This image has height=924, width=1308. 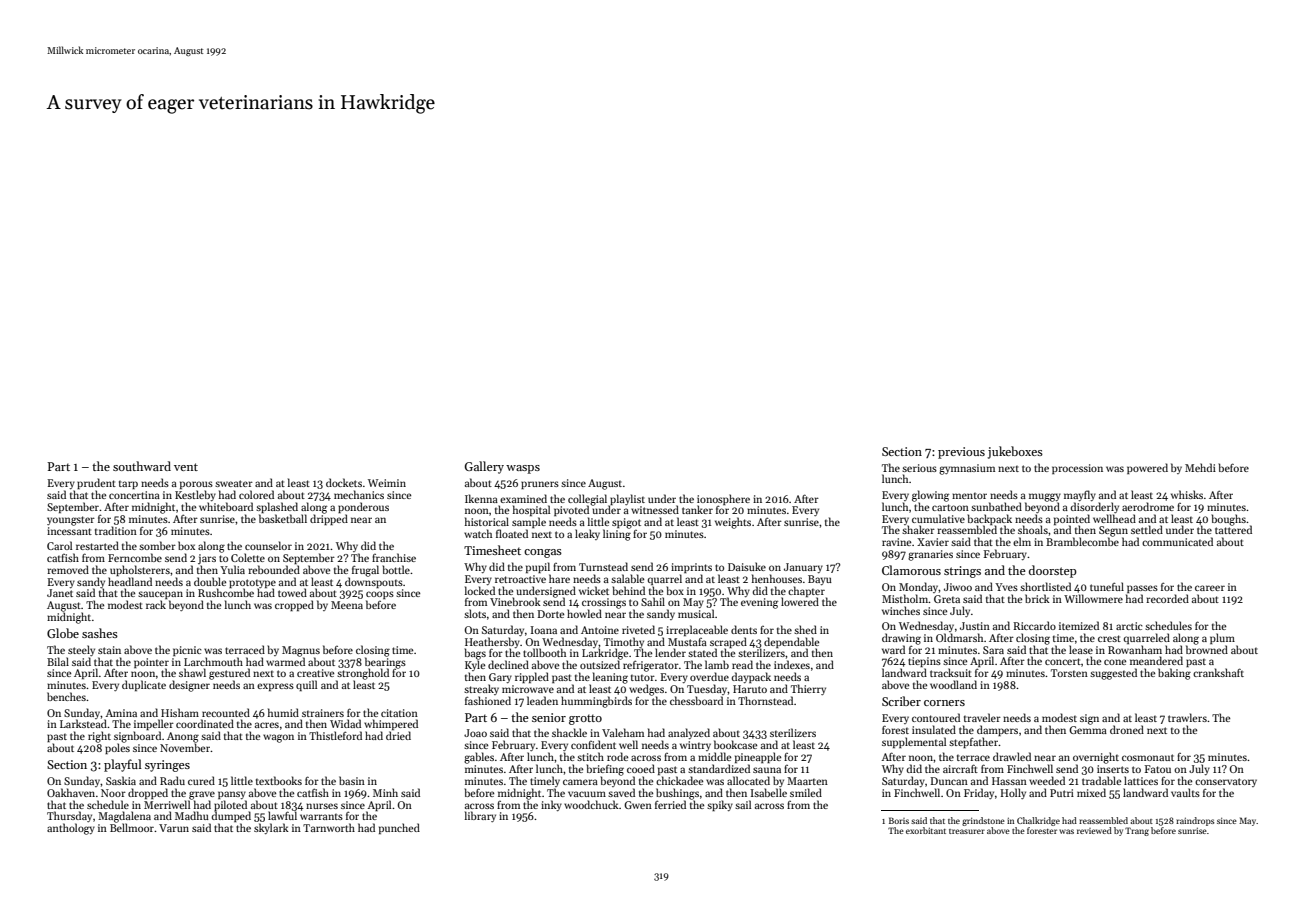 I want to click on chessboard, so click(x=696, y=700).
